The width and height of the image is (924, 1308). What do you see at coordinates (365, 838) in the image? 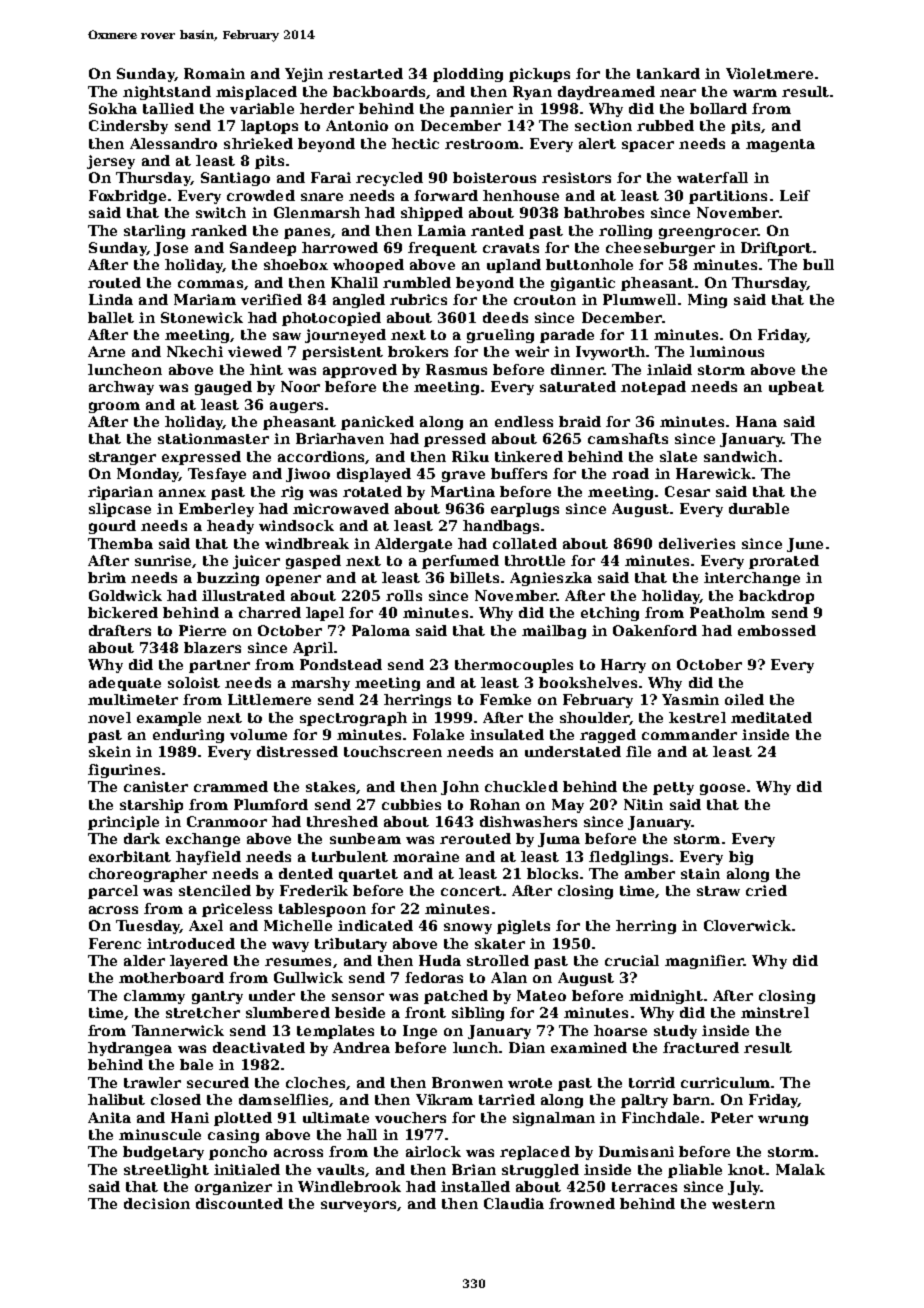
I see `sunbeam` at bounding box center [365, 838].
